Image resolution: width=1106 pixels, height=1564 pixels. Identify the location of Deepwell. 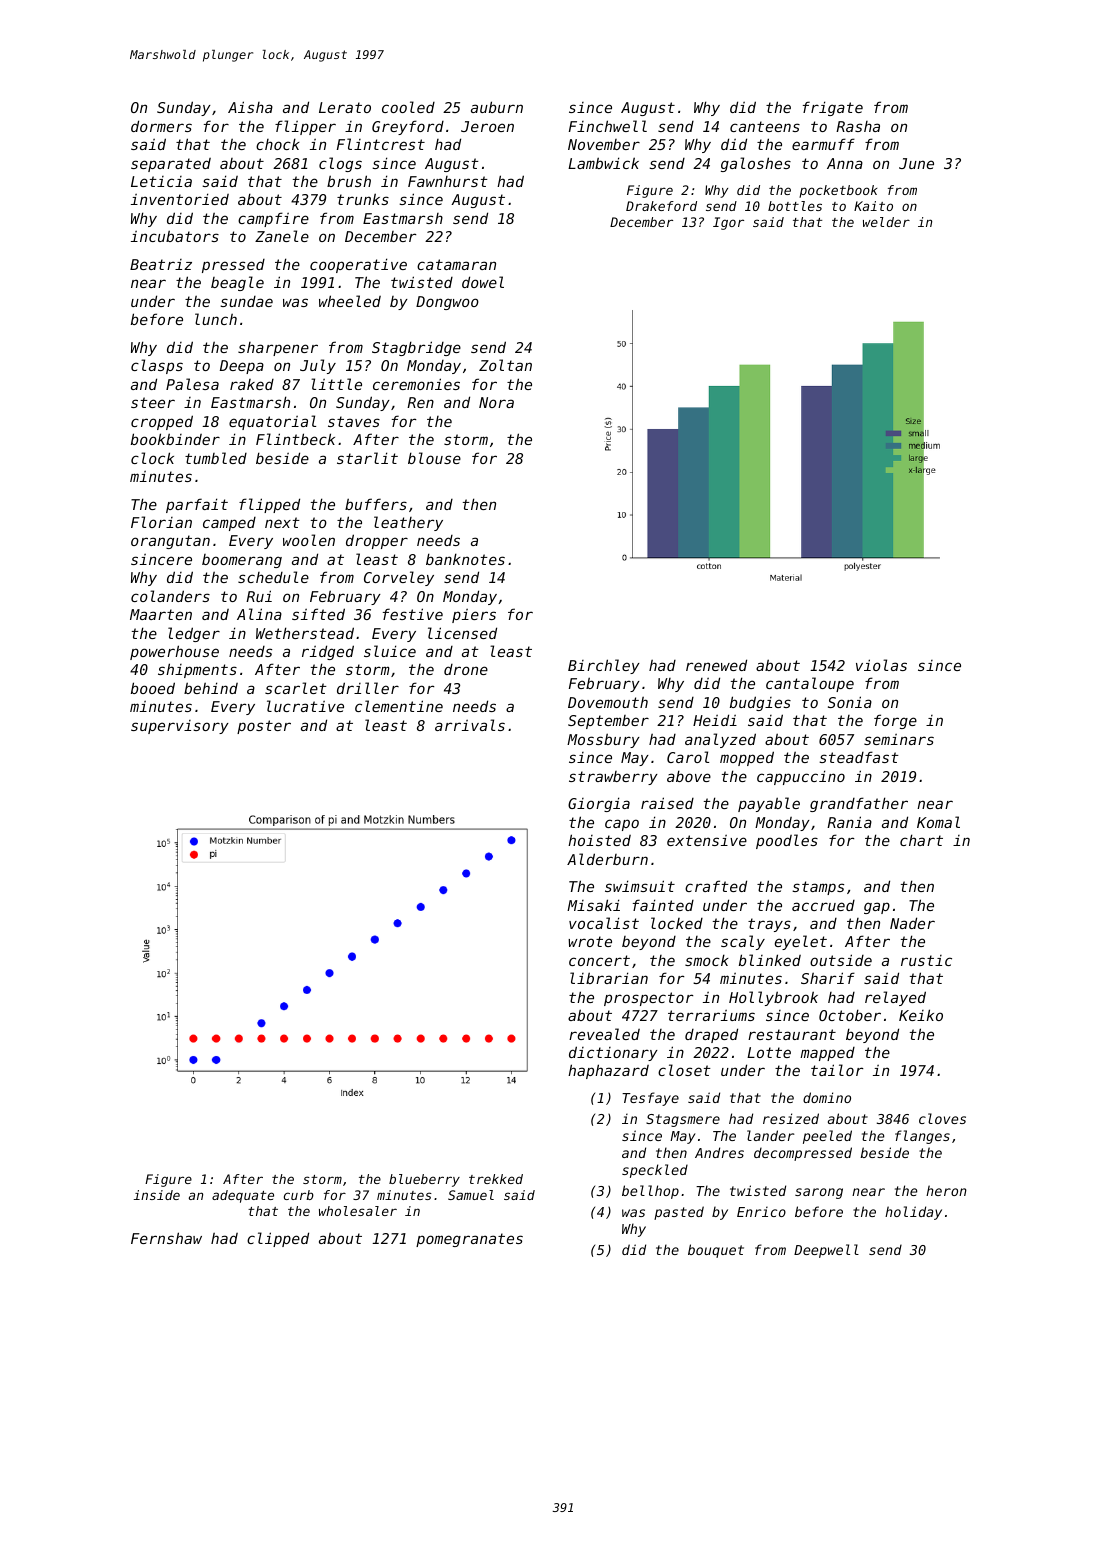
(826, 1251).
